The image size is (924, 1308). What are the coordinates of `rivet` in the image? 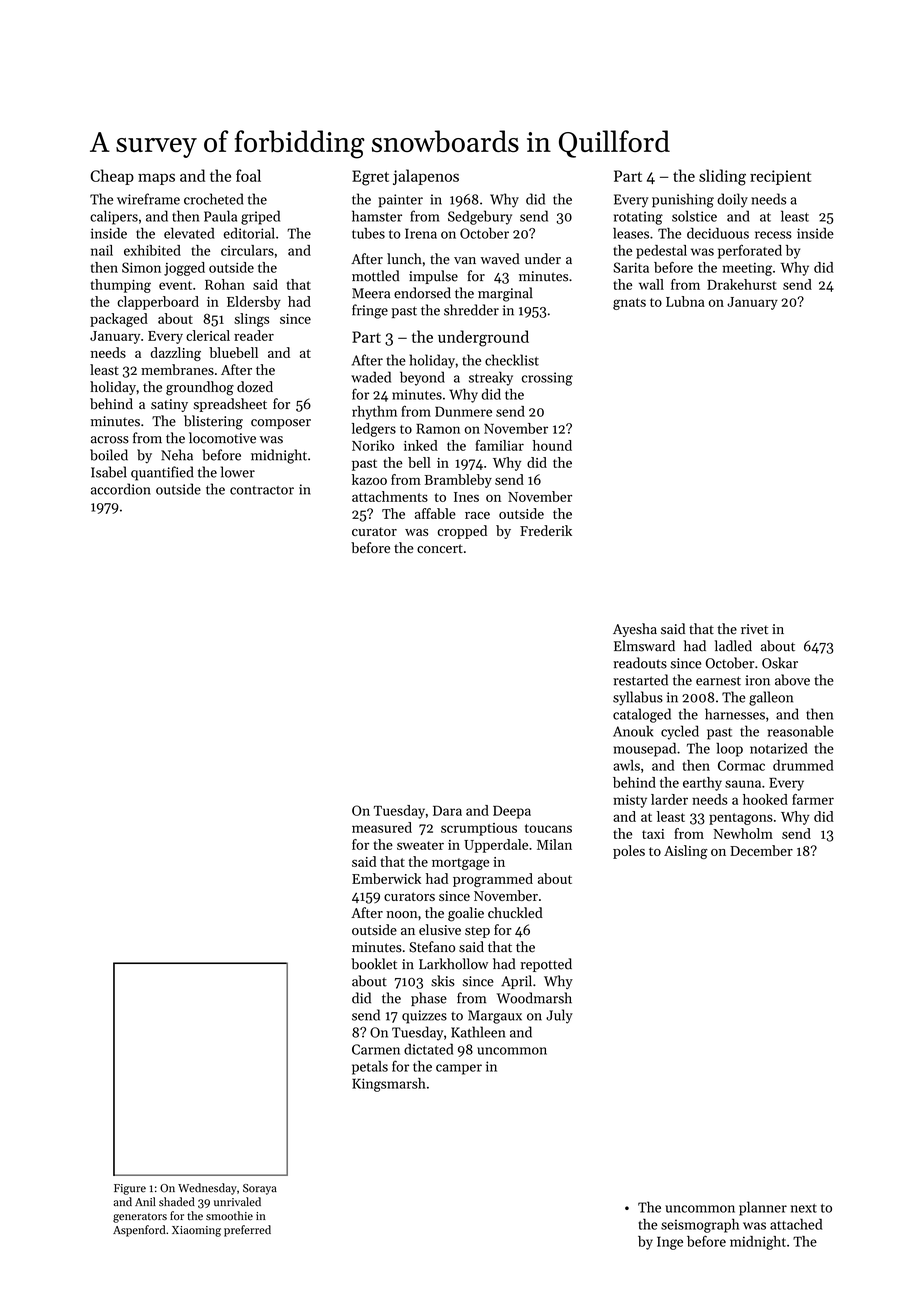 It's located at (754, 629).
